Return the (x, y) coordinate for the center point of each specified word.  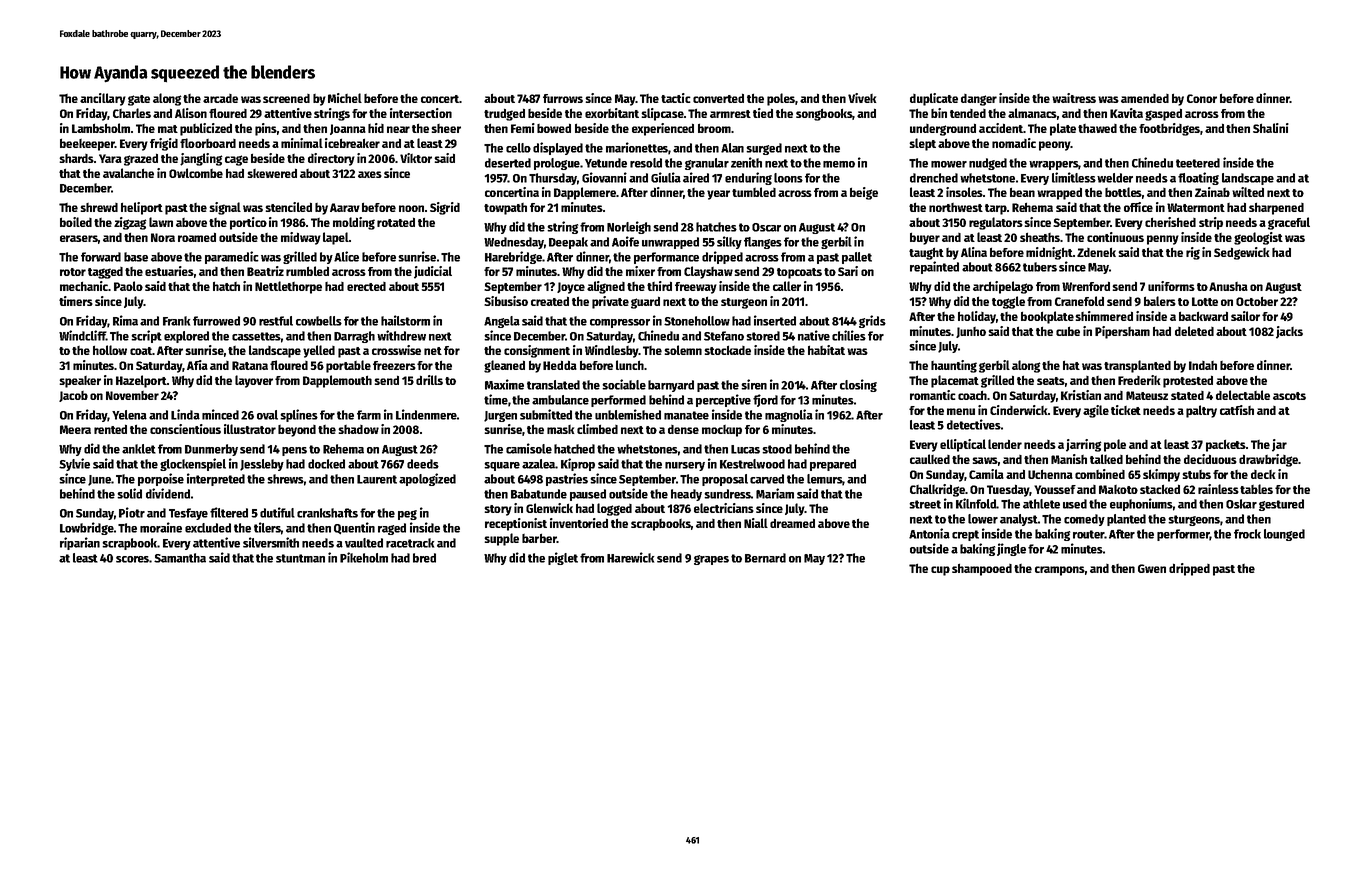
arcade (220, 98)
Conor (1202, 98)
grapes (711, 560)
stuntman (300, 558)
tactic (676, 98)
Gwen (1152, 568)
